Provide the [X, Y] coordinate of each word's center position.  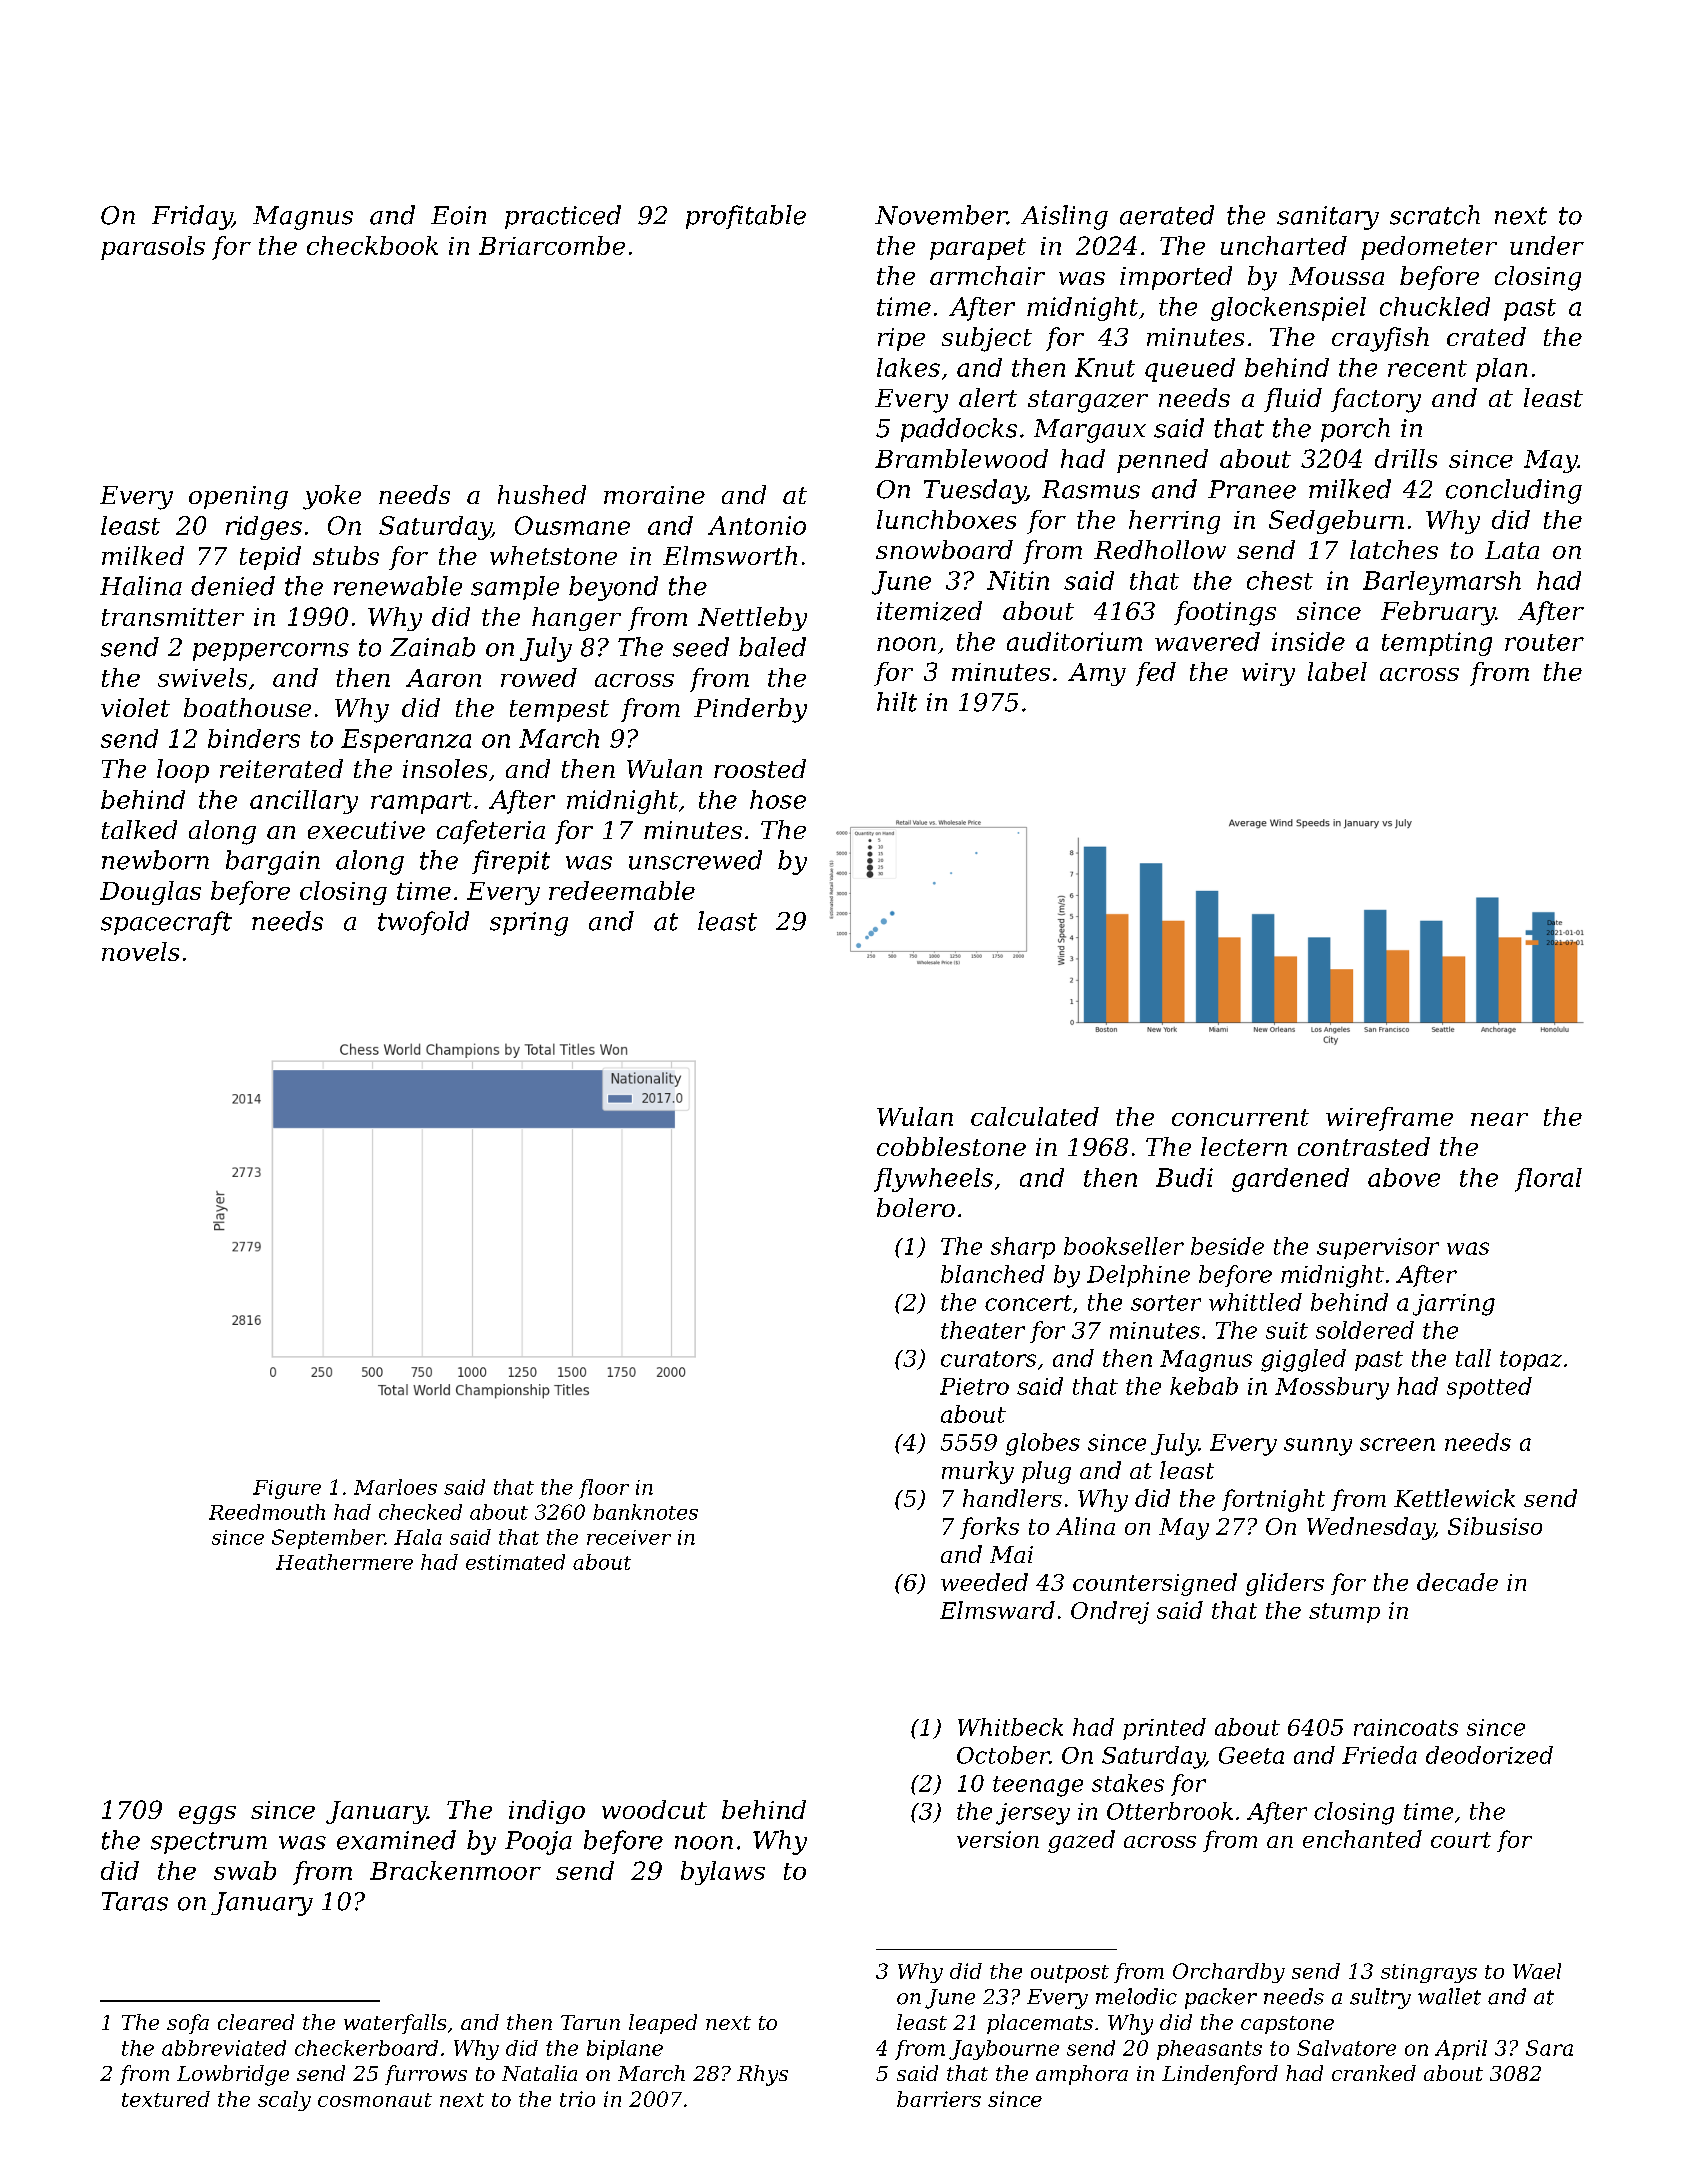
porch [1355, 430]
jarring [1454, 1305]
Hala [418, 1537]
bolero [916, 1207]
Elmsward [997, 1610]
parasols [153, 248]
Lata [1512, 550]
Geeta [1251, 1755]
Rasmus [1091, 489]
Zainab [432, 647]
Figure [287, 1489]
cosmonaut [375, 2100]
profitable [746, 217]
